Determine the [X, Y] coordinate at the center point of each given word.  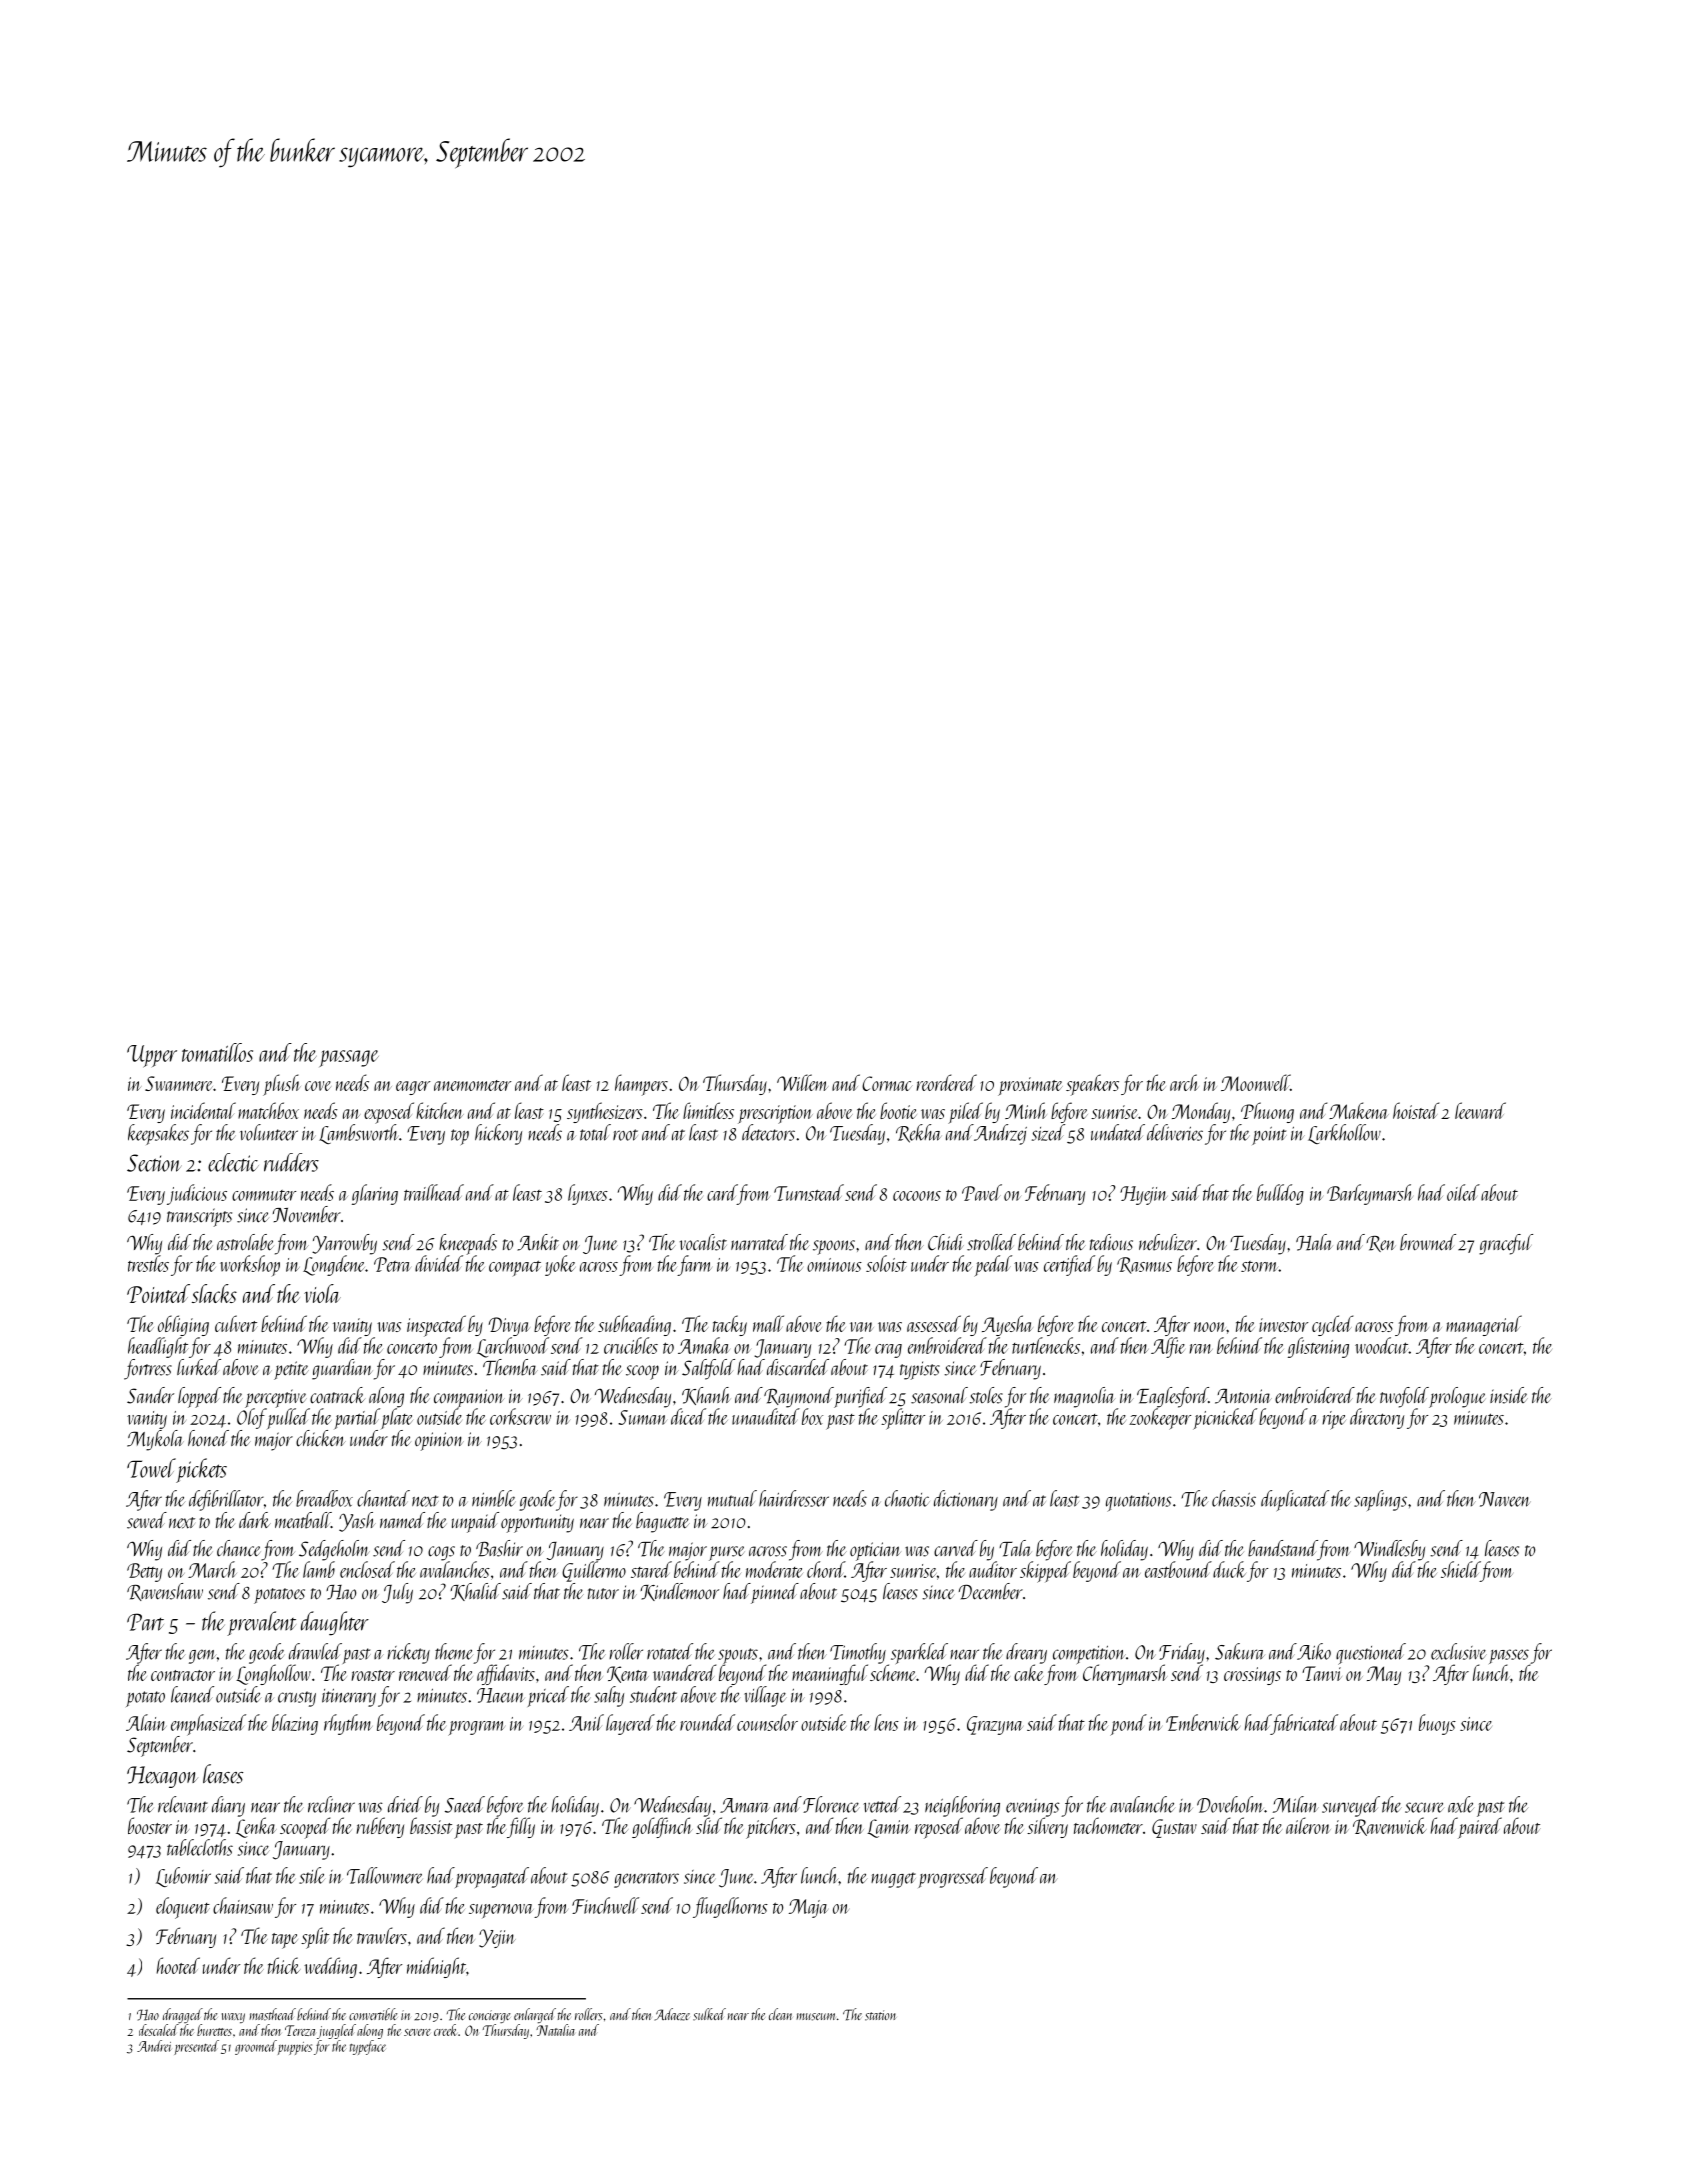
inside [1509, 1395]
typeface [368, 2047]
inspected [436, 1326]
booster [150, 1825]
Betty [144, 1572]
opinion [439, 1441]
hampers [641, 1085]
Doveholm [1230, 1804]
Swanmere [179, 1083]
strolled [991, 1242]
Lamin [888, 1828]
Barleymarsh [1370, 1194]
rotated [670, 1651]
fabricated [1304, 1724]
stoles [986, 1395]
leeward [1480, 1110]
